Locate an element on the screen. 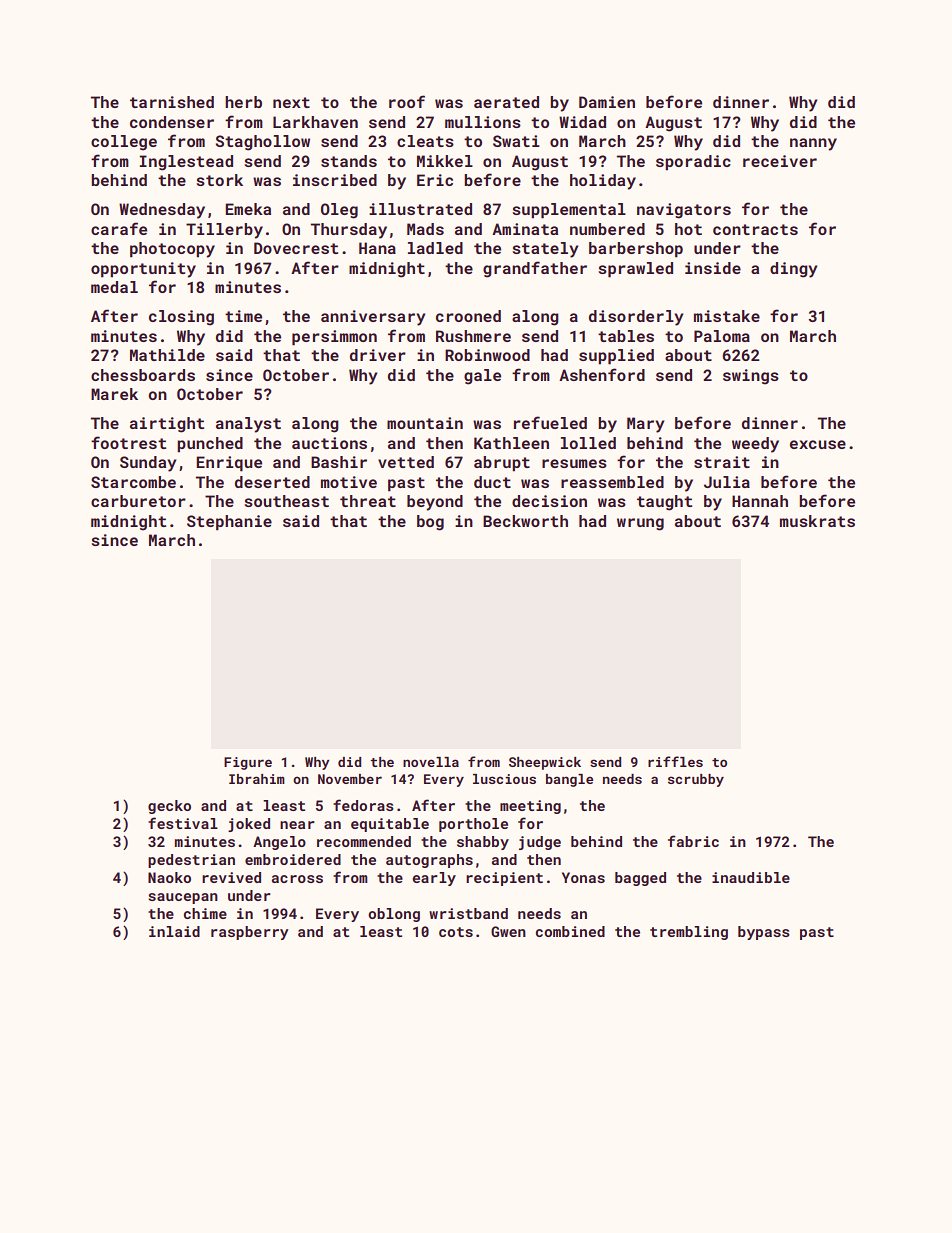  Beckworth is located at coordinates (525, 521).
